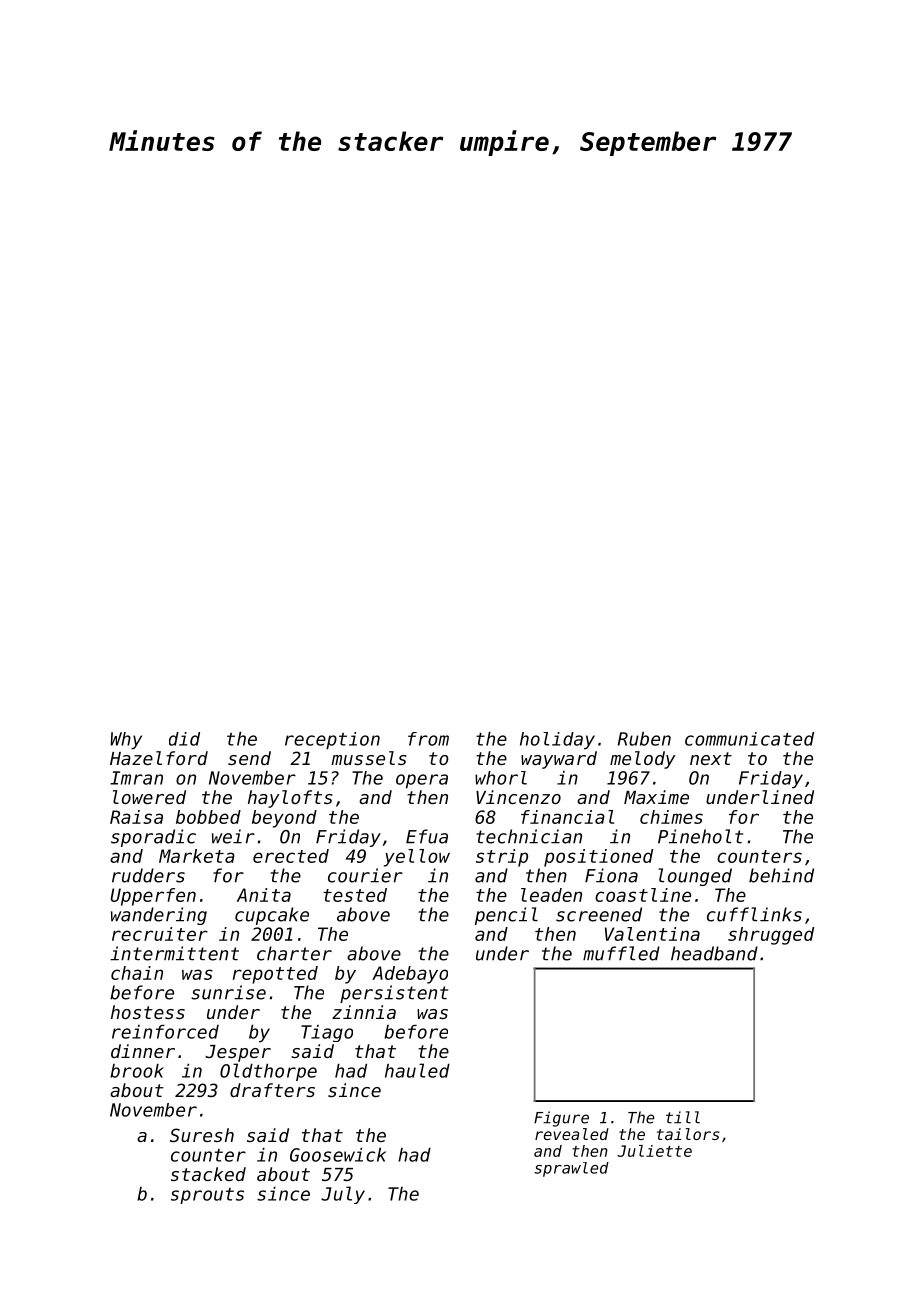  Describe the element at coordinates (506, 916) in the screenshot. I see `pencil` at that location.
